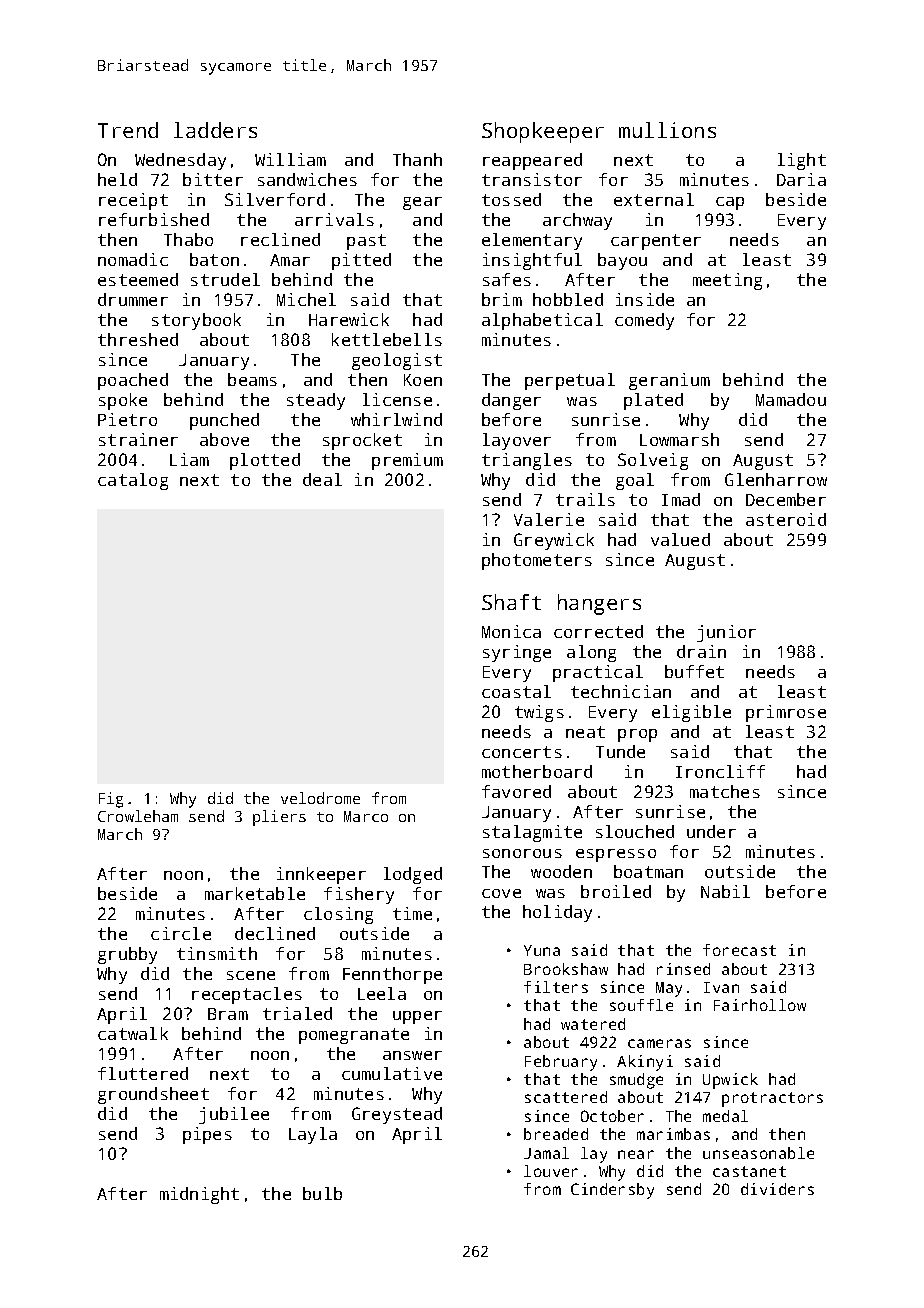  I want to click on Lowmarsh, so click(679, 439).
